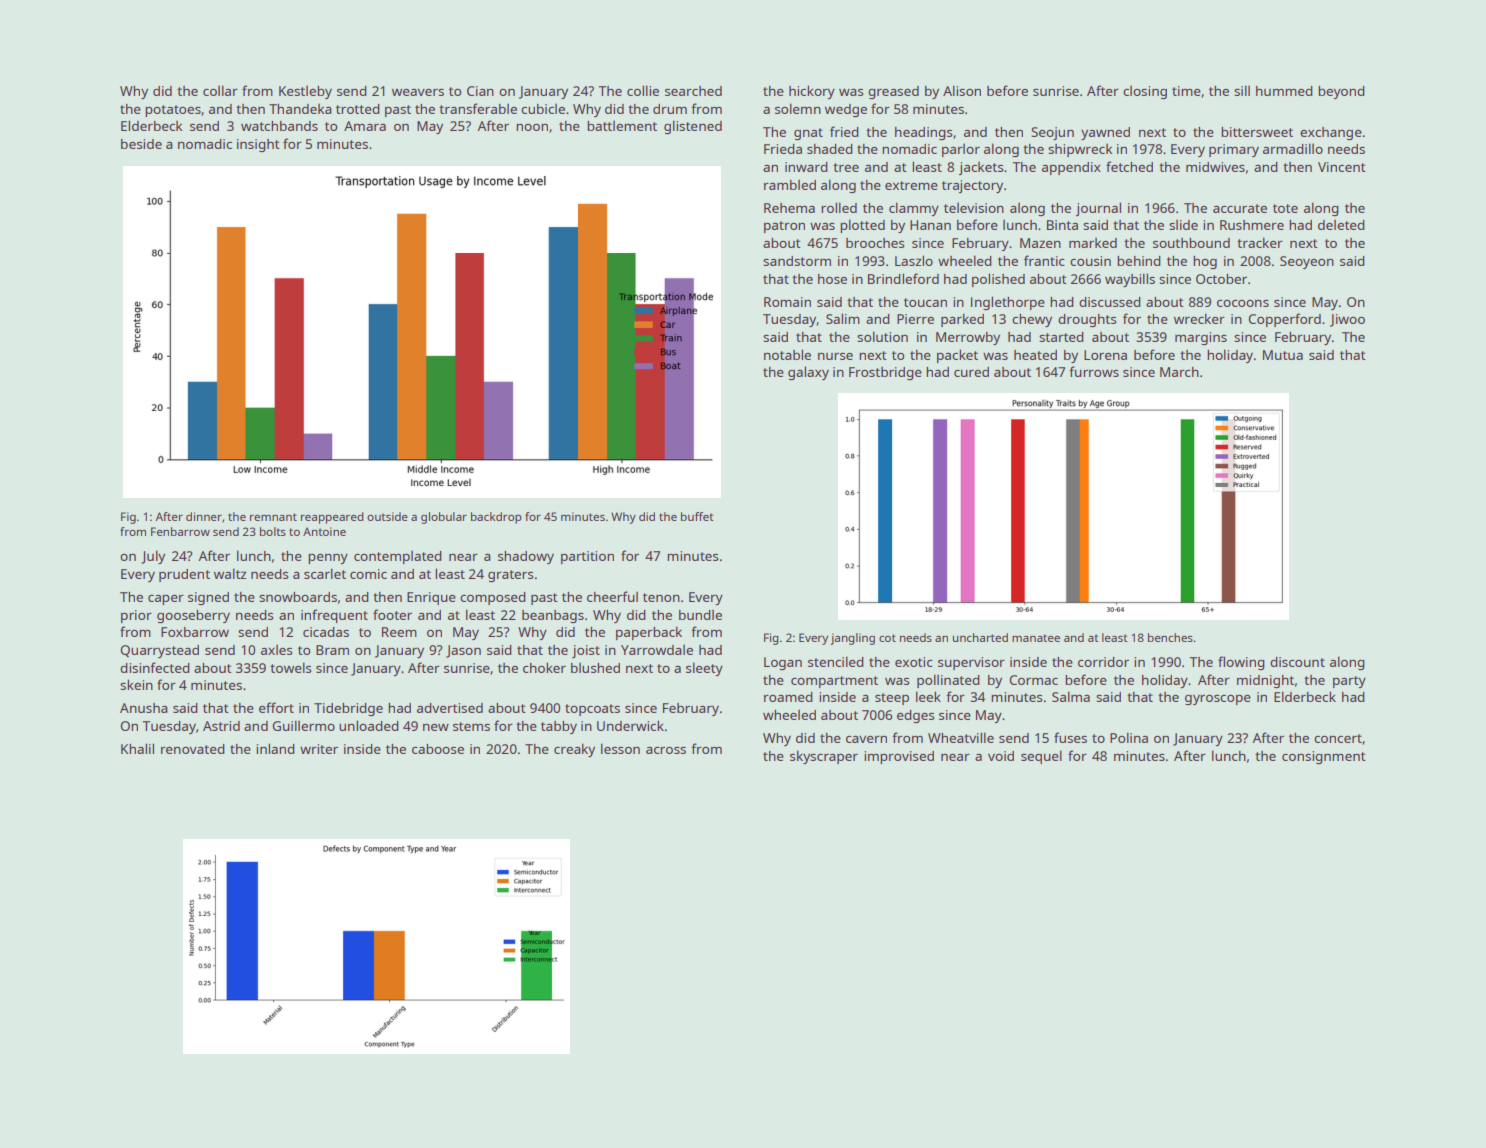 Image resolution: width=1486 pixels, height=1148 pixels. What do you see at coordinates (962, 90) in the screenshot?
I see `Alison` at bounding box center [962, 90].
